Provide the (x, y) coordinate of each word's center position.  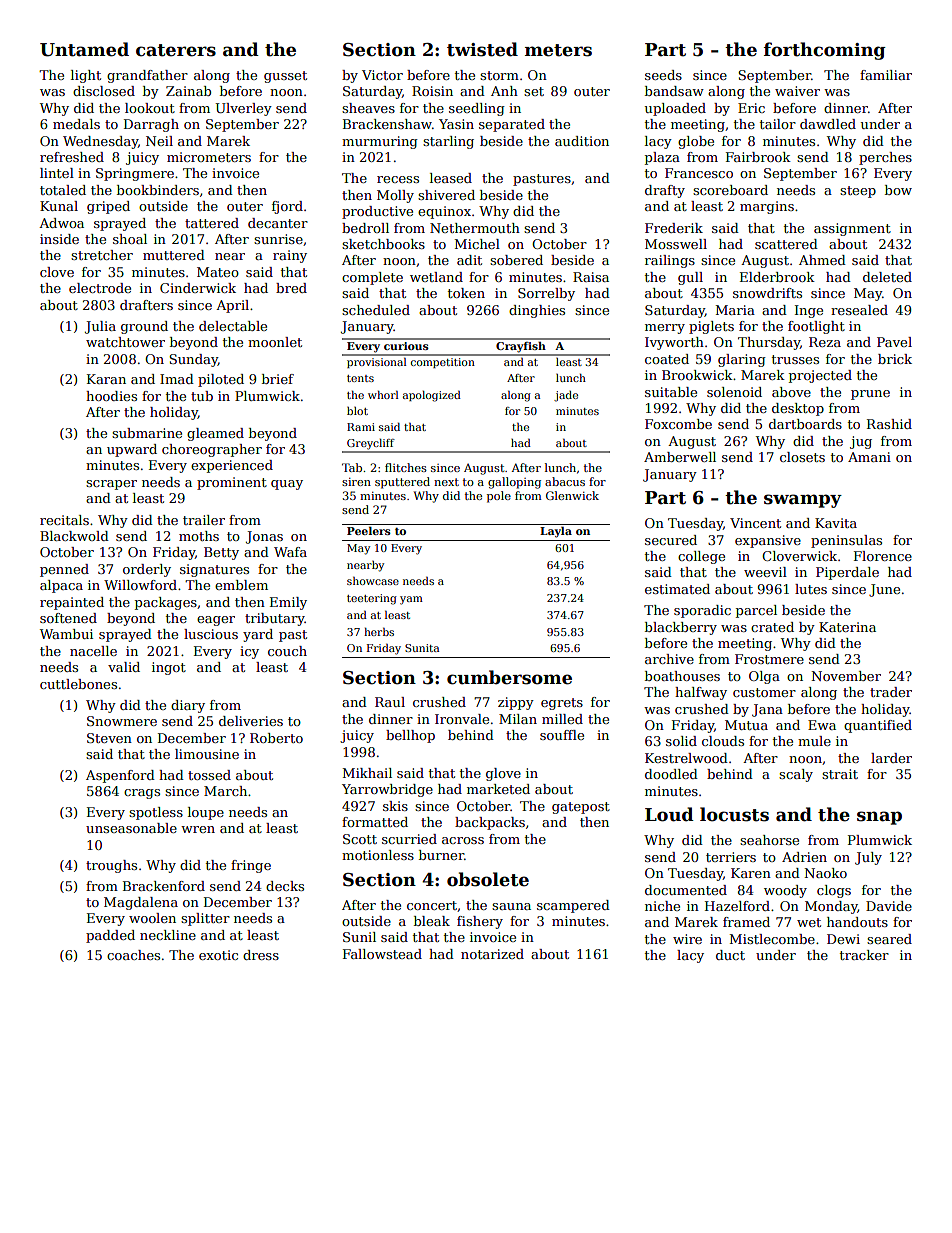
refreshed (72, 157)
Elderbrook (777, 277)
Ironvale (462, 719)
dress (261, 955)
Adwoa (61, 223)
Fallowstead (382, 954)
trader (891, 692)
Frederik (674, 228)
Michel (477, 244)
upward (132, 450)
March (225, 791)
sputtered (402, 483)
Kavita (836, 523)
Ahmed (822, 260)
